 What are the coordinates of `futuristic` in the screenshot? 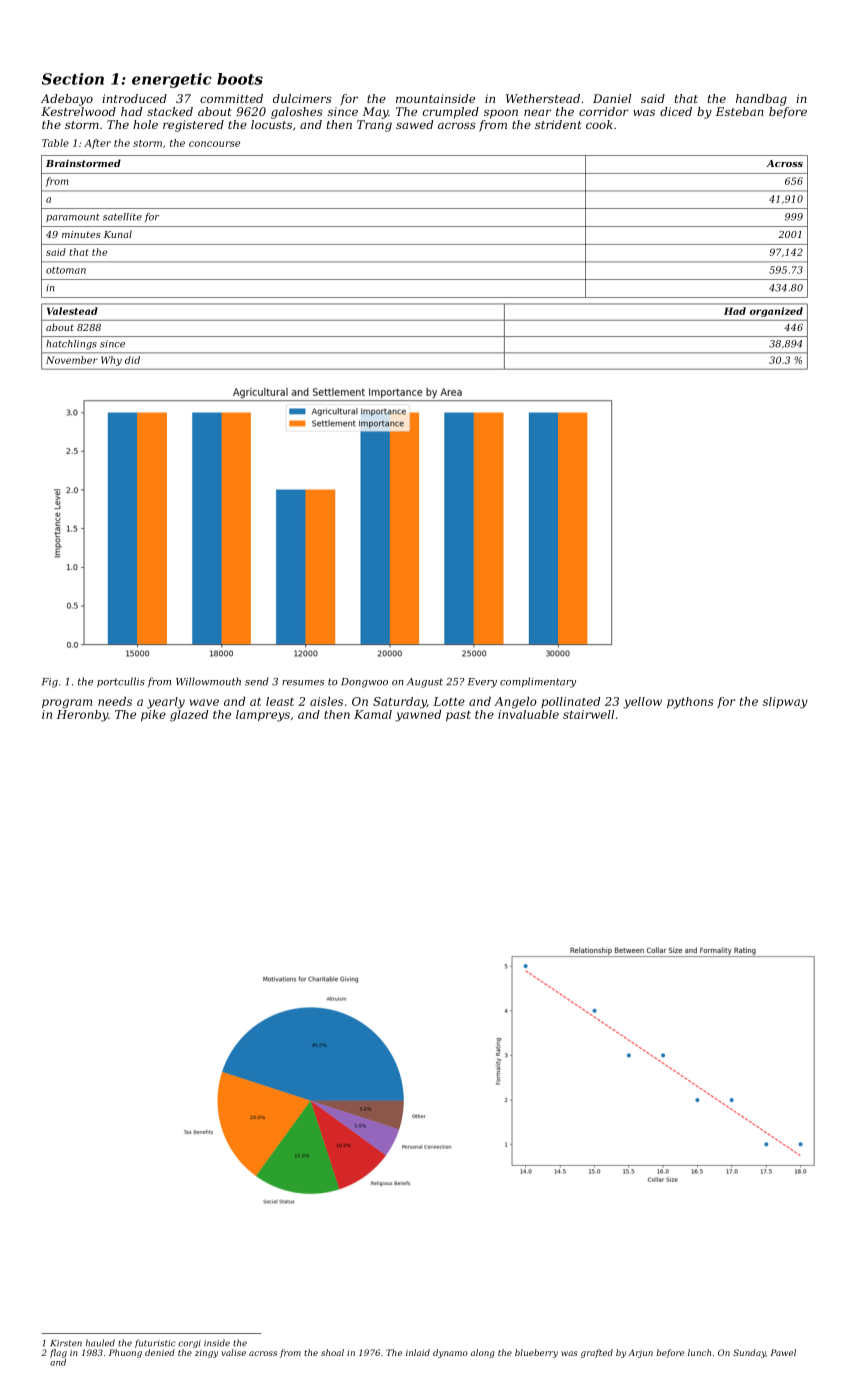 It's located at (155, 1343).
